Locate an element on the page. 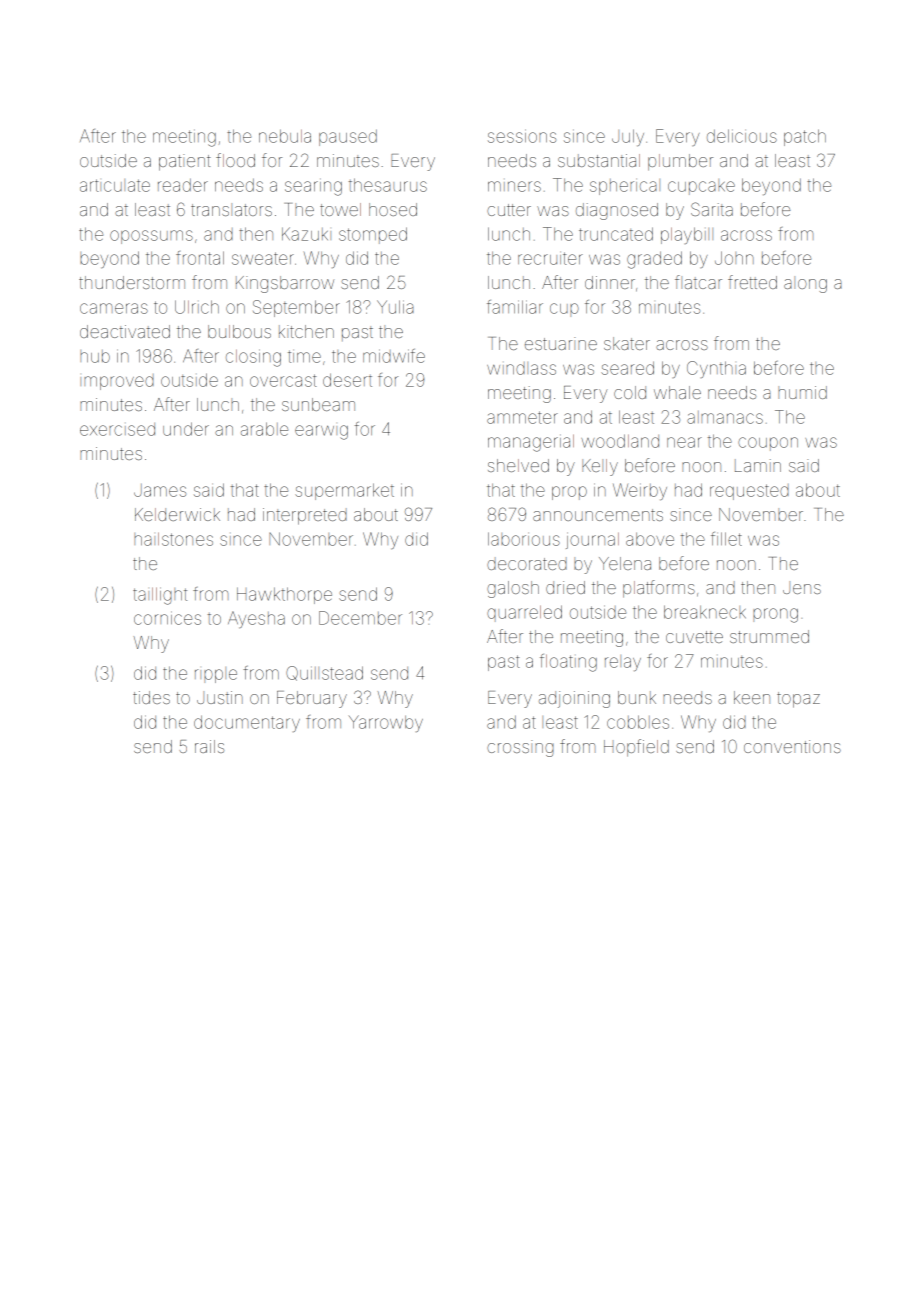  fillet is located at coordinates (726, 539).
